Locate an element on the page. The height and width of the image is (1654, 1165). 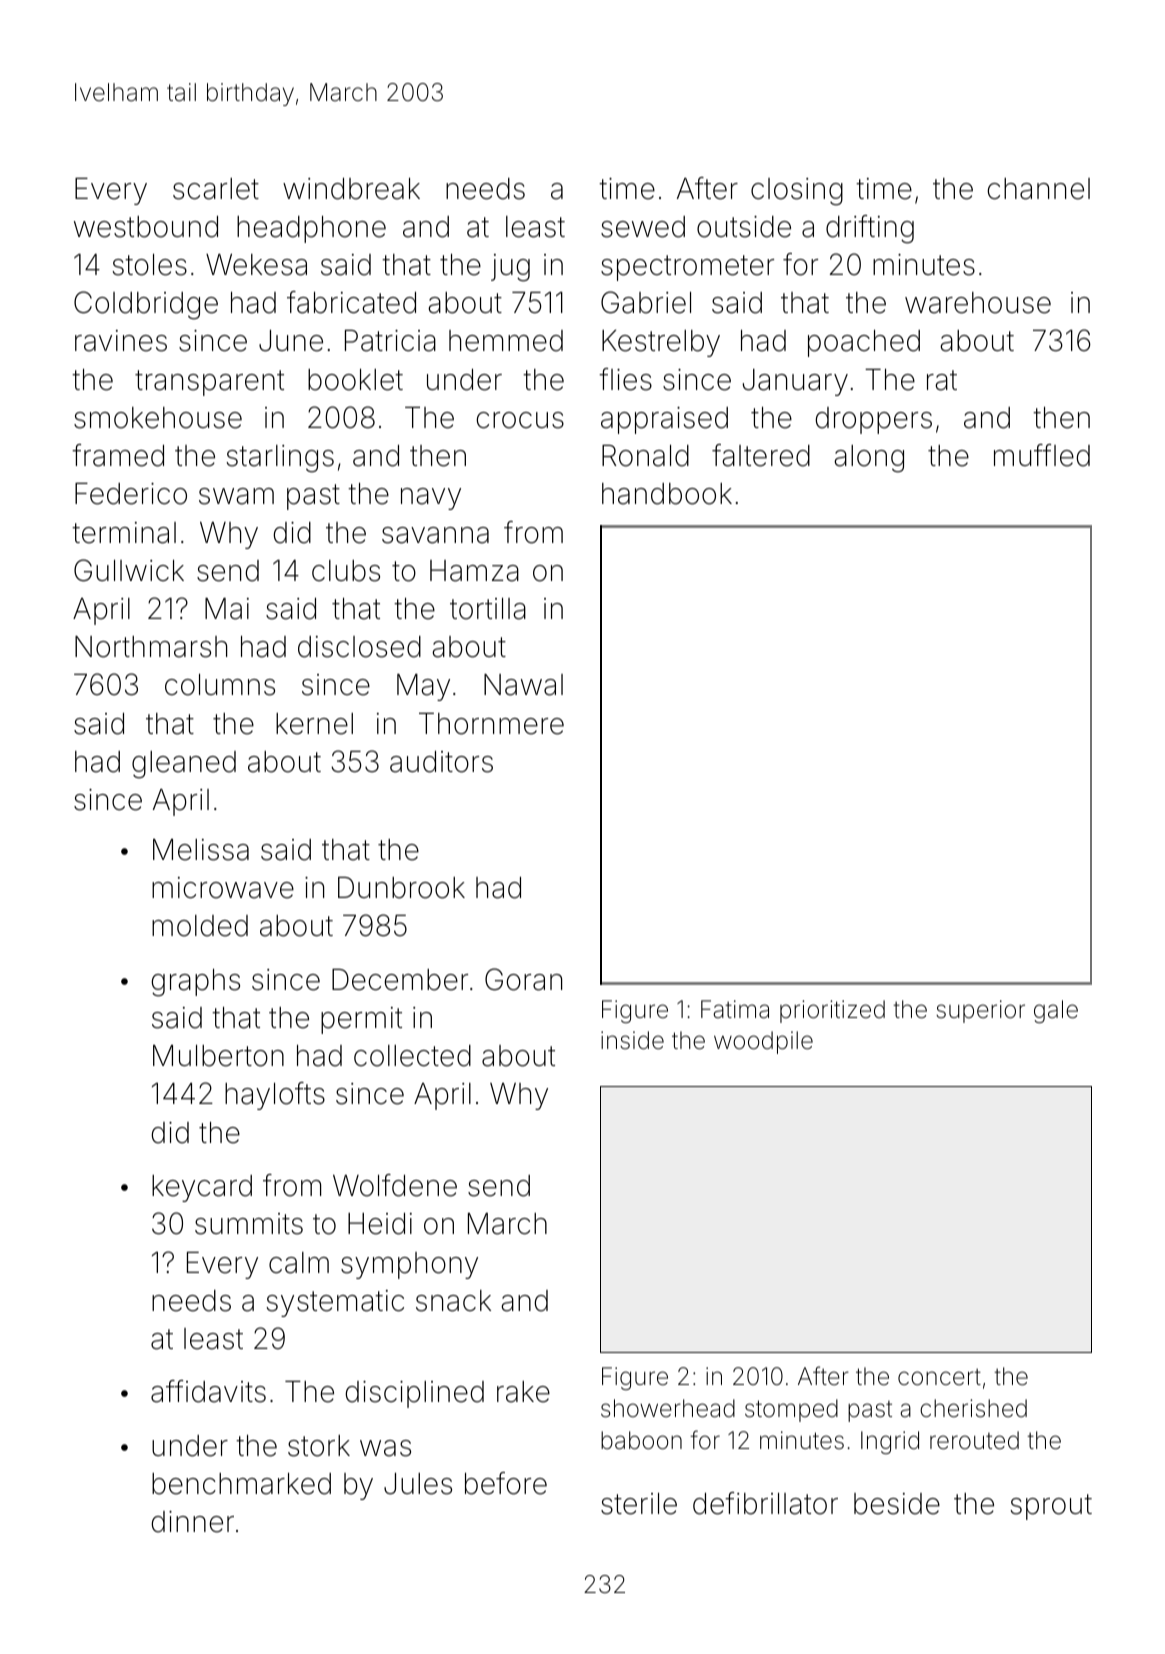
scarlet is located at coordinates (216, 189).
